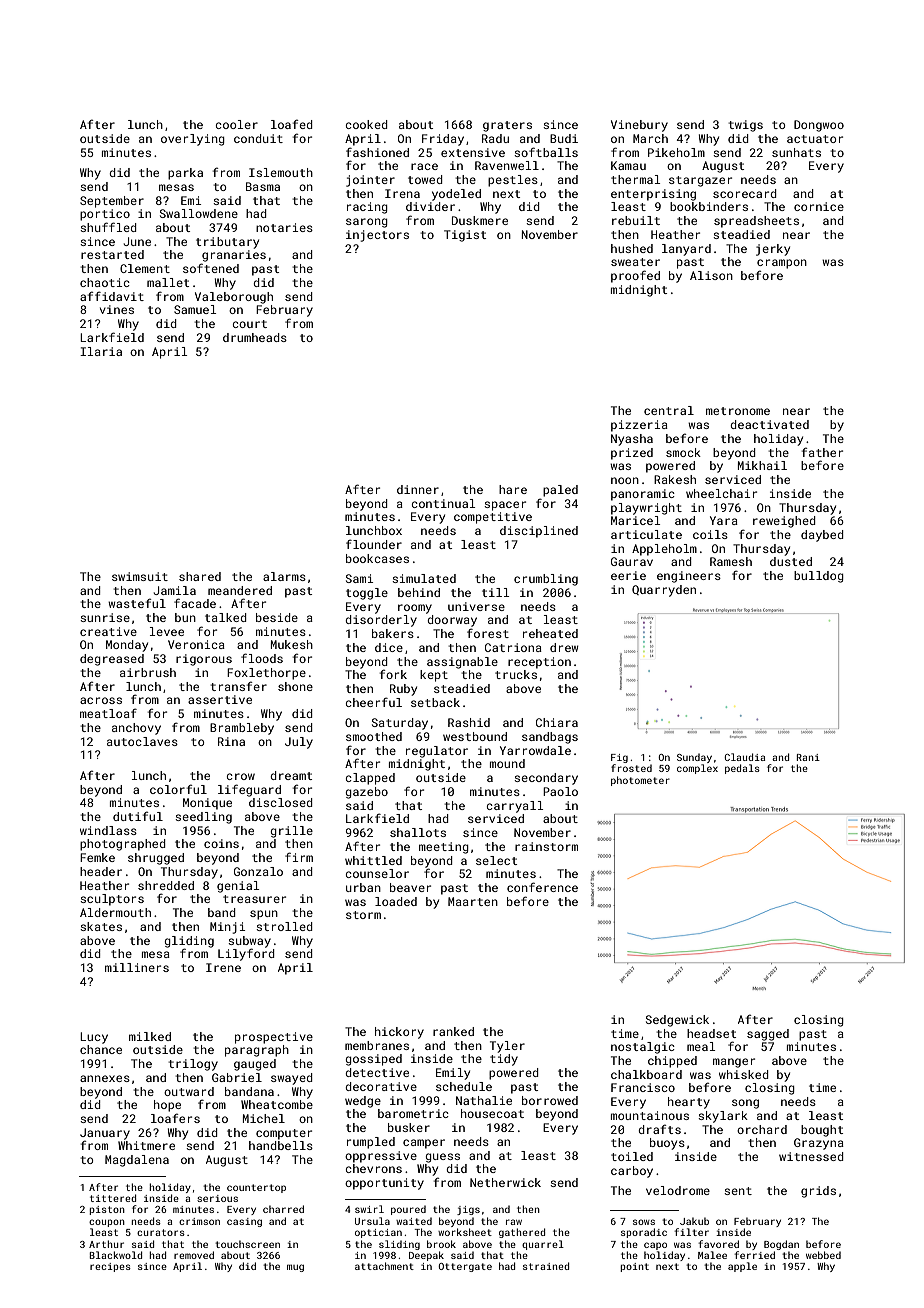  Describe the element at coordinates (161, 1232) in the page. I see `curators` at that location.
